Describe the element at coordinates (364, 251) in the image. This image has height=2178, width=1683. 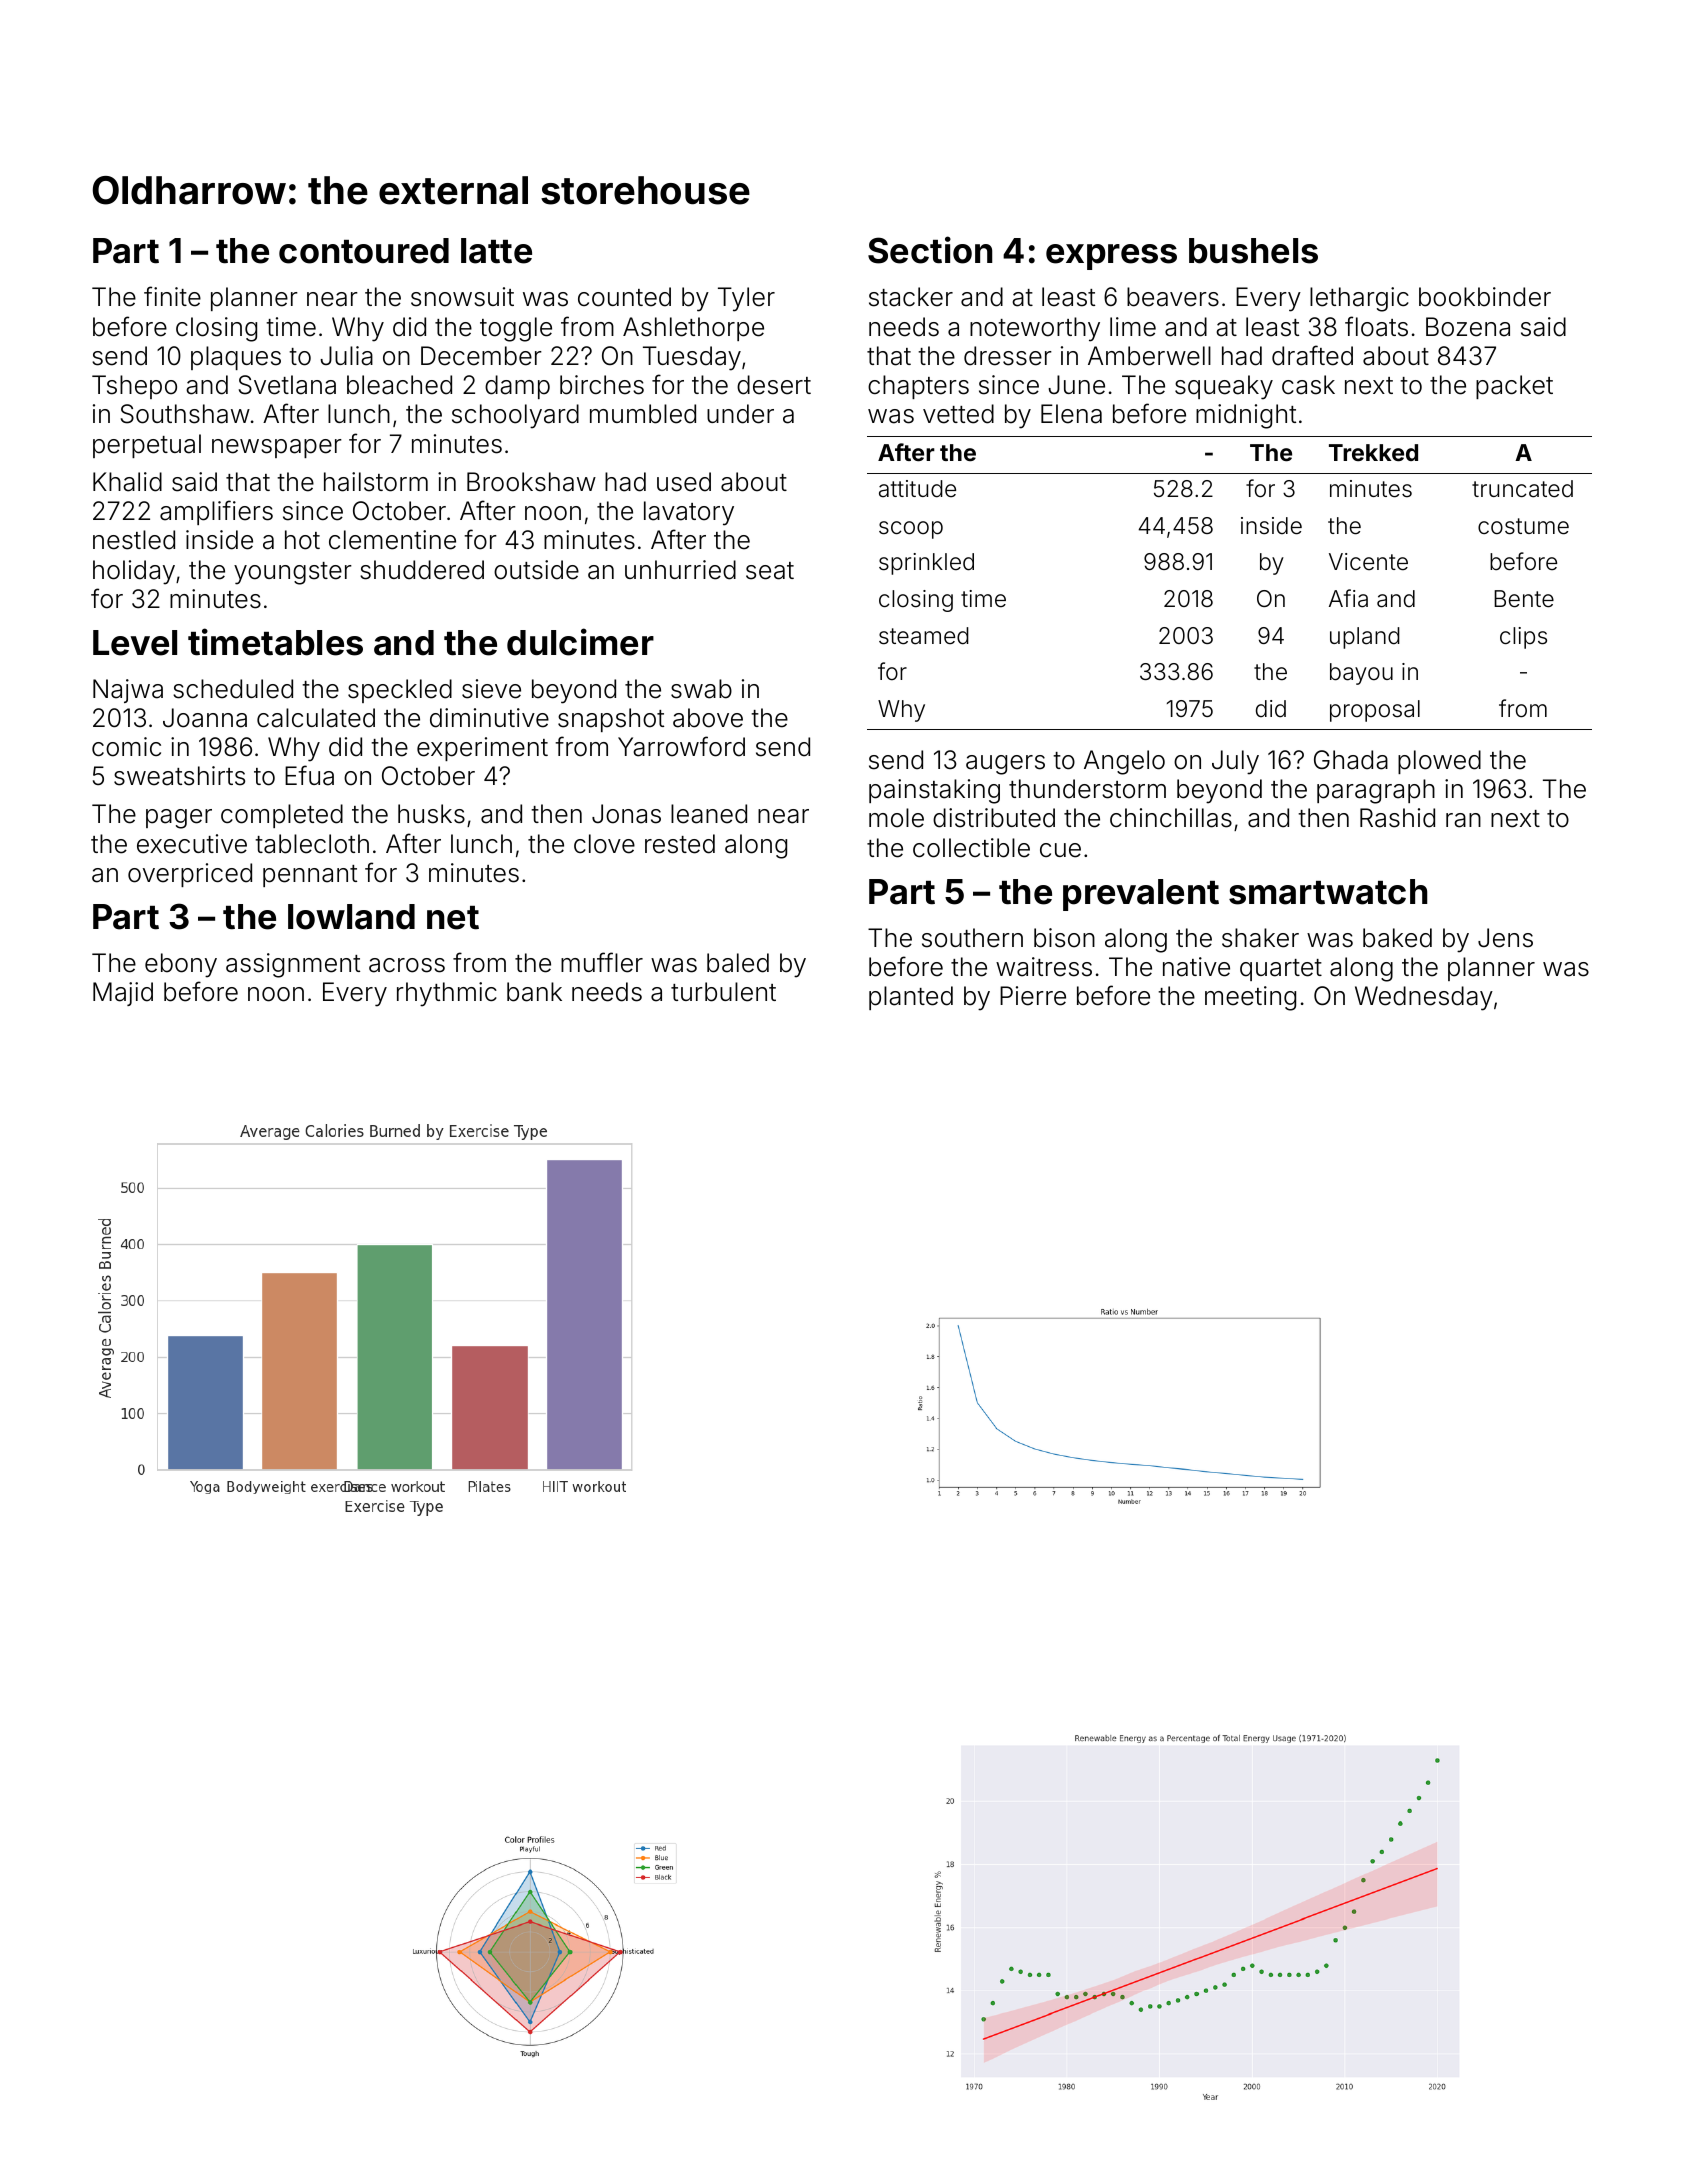
I see `contoured` at that location.
